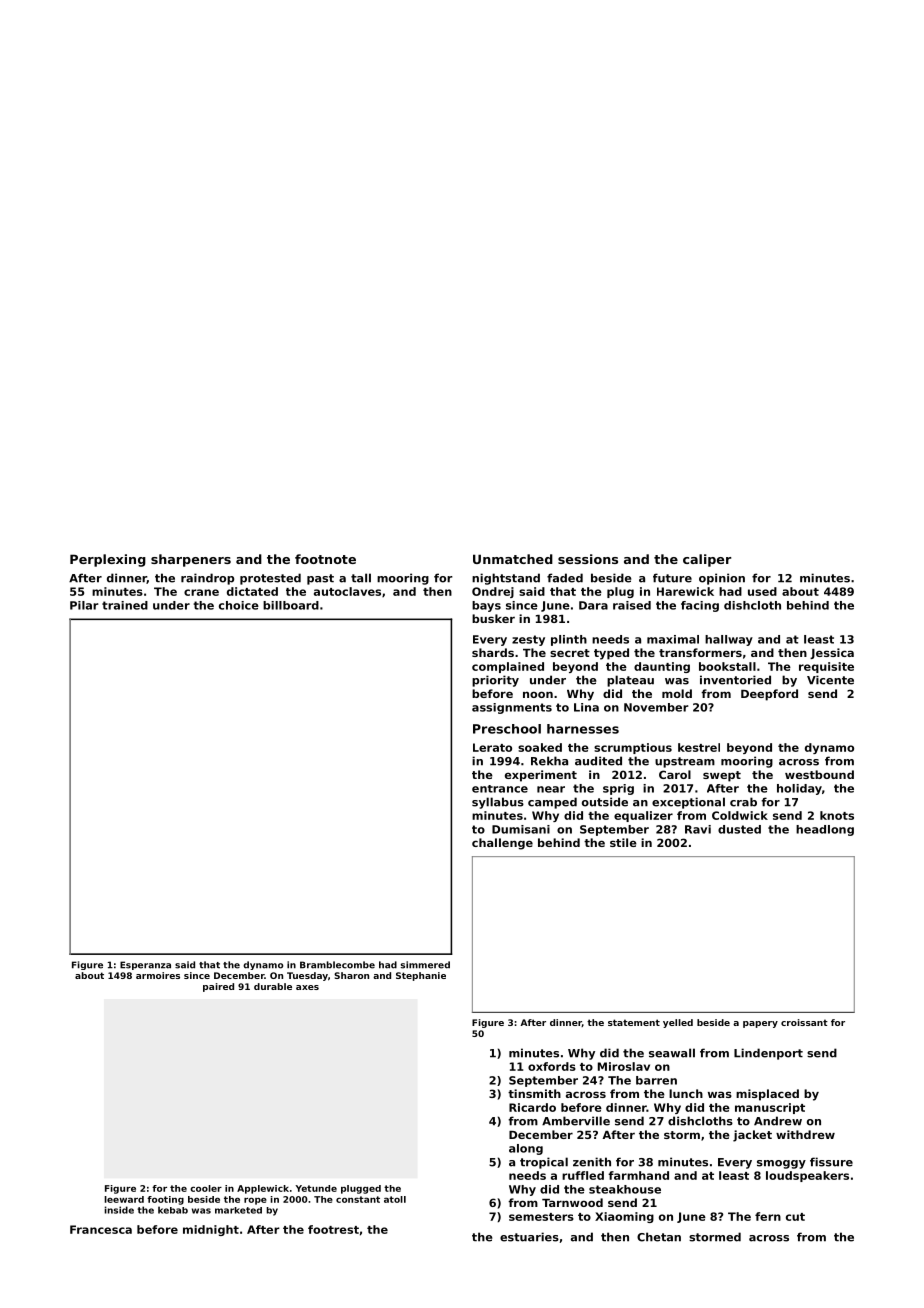 This screenshot has width=924, height=1308. Describe the element at coordinates (707, 560) in the screenshot. I see `caliper` at that location.
